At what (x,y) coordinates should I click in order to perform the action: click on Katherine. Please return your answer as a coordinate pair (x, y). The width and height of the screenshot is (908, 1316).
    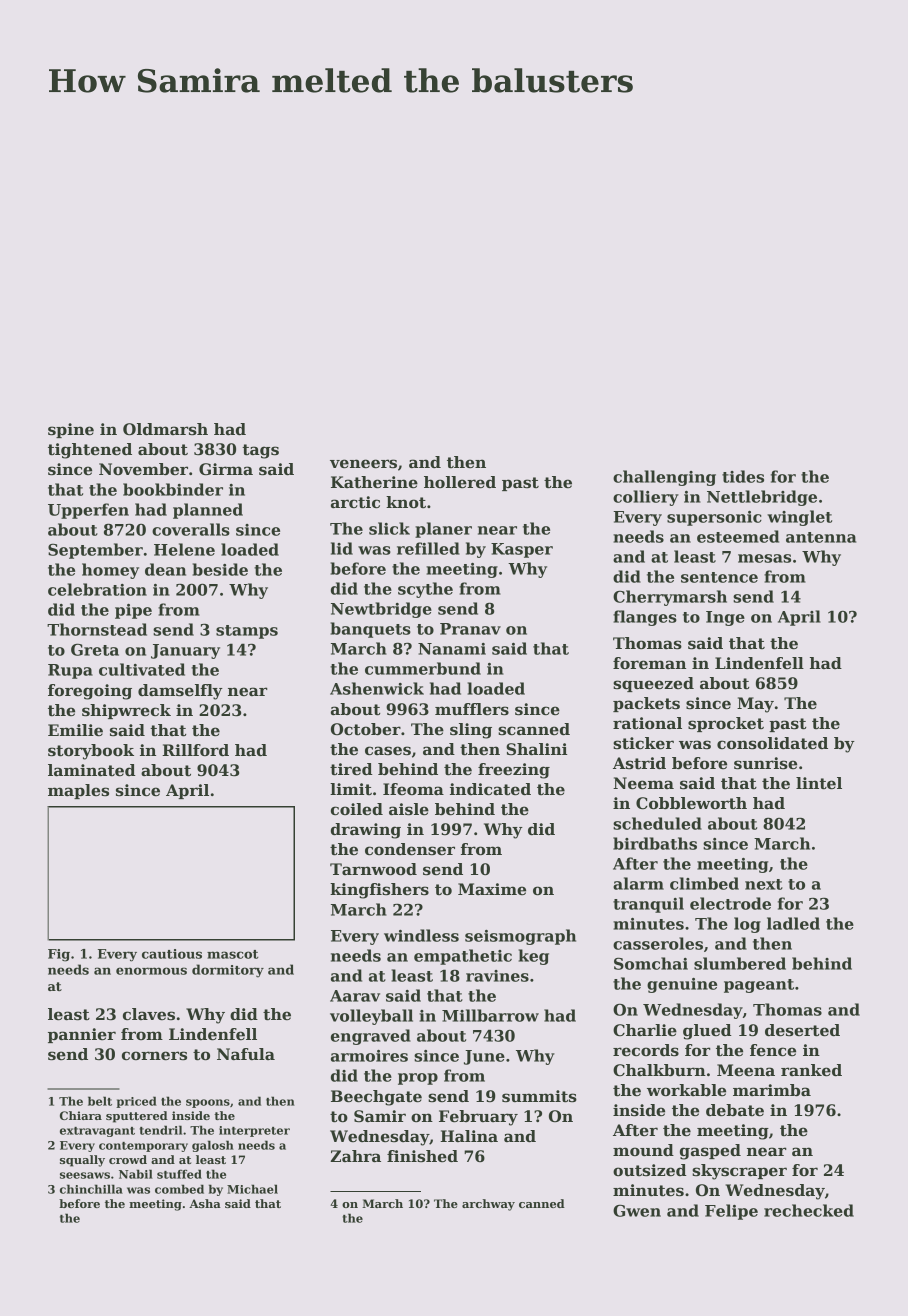
    Looking at the image, I should click on (374, 482).
